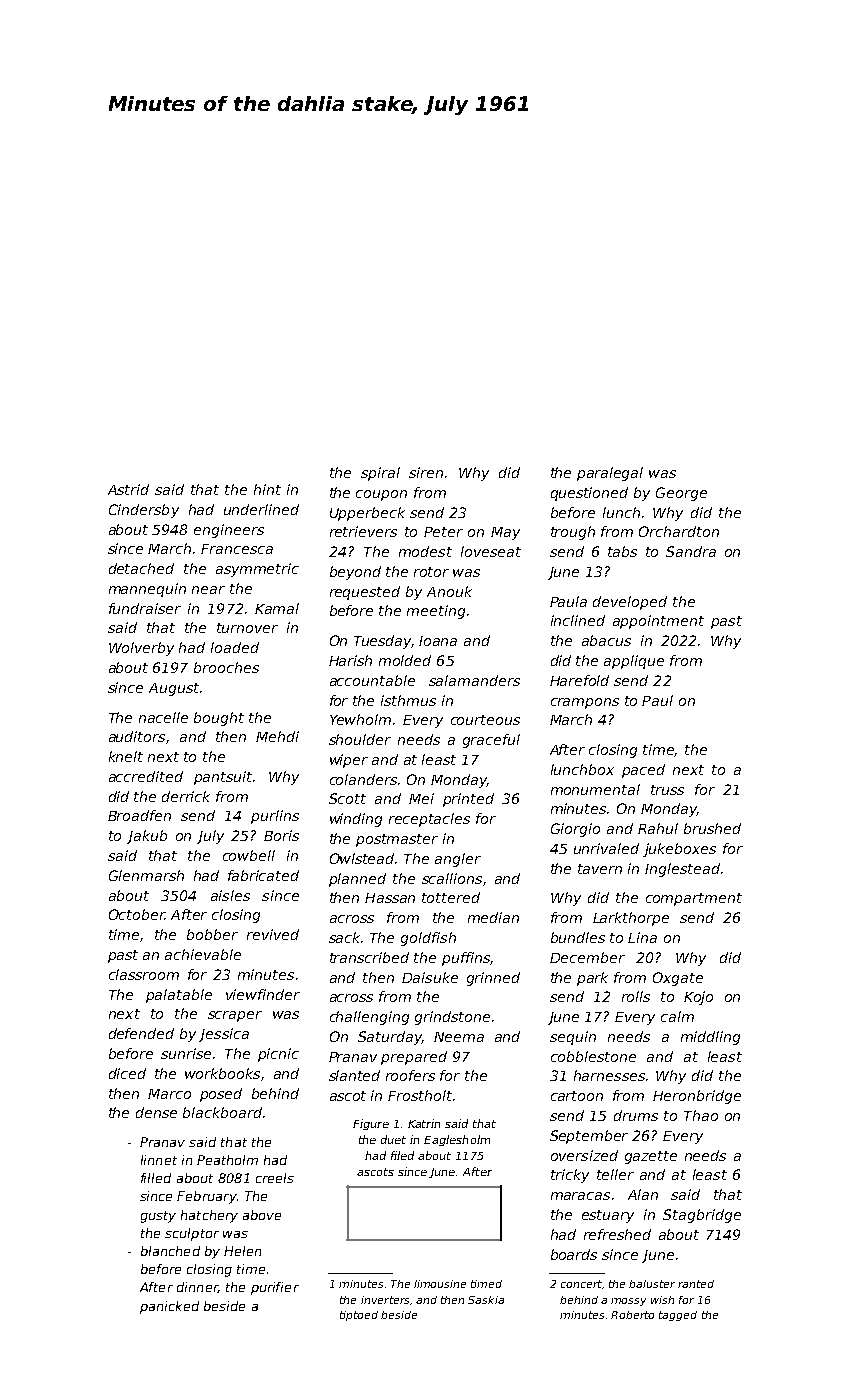  I want to click on roofers, so click(410, 1075).
